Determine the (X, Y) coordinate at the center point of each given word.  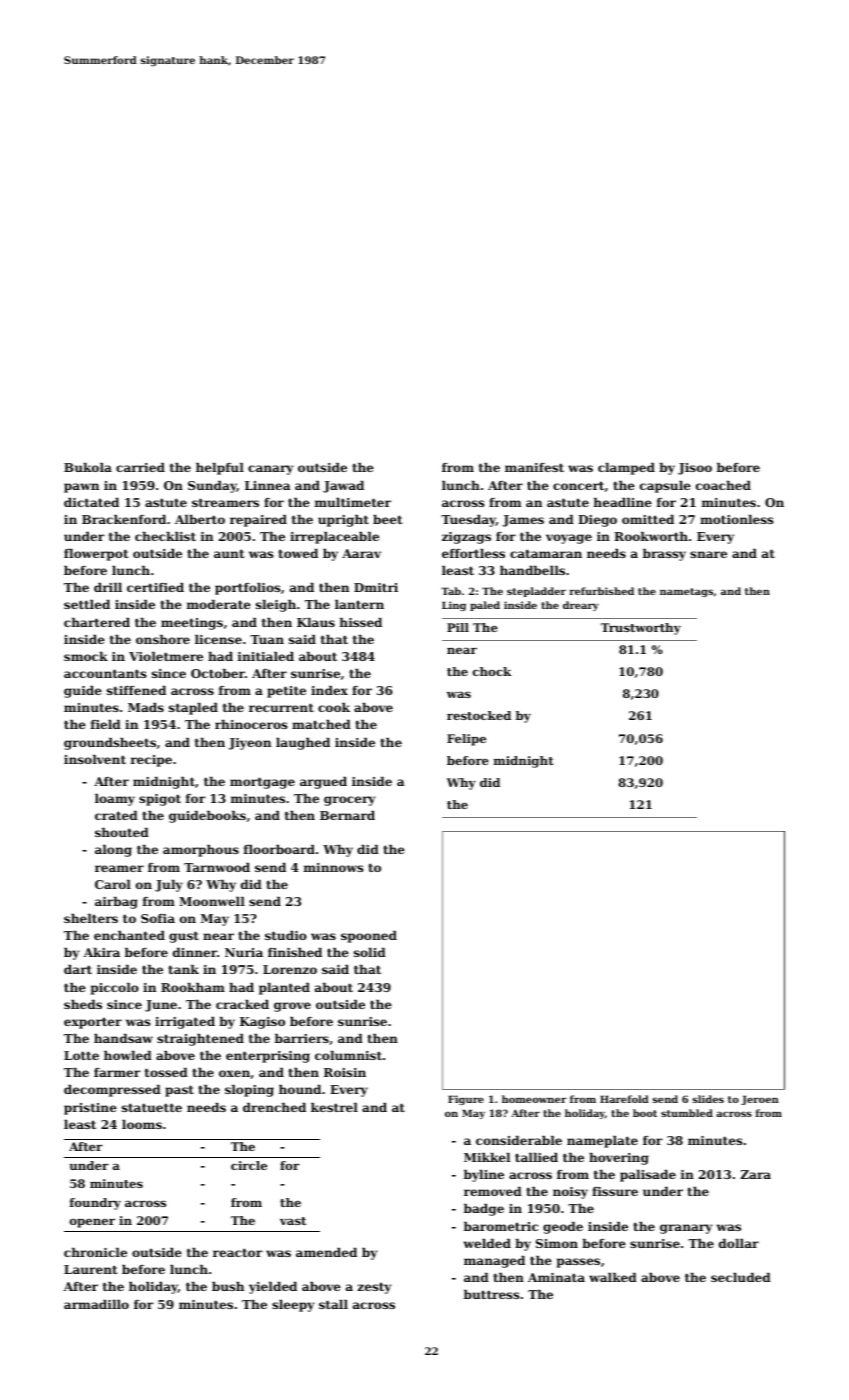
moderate (219, 604)
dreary (581, 606)
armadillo (96, 1304)
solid (370, 952)
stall (333, 1304)
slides (708, 1099)
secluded (741, 1277)
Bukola (88, 467)
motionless (737, 519)
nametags (686, 592)
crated (116, 815)
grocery (350, 801)
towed (298, 553)
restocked (479, 715)
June (161, 1006)
